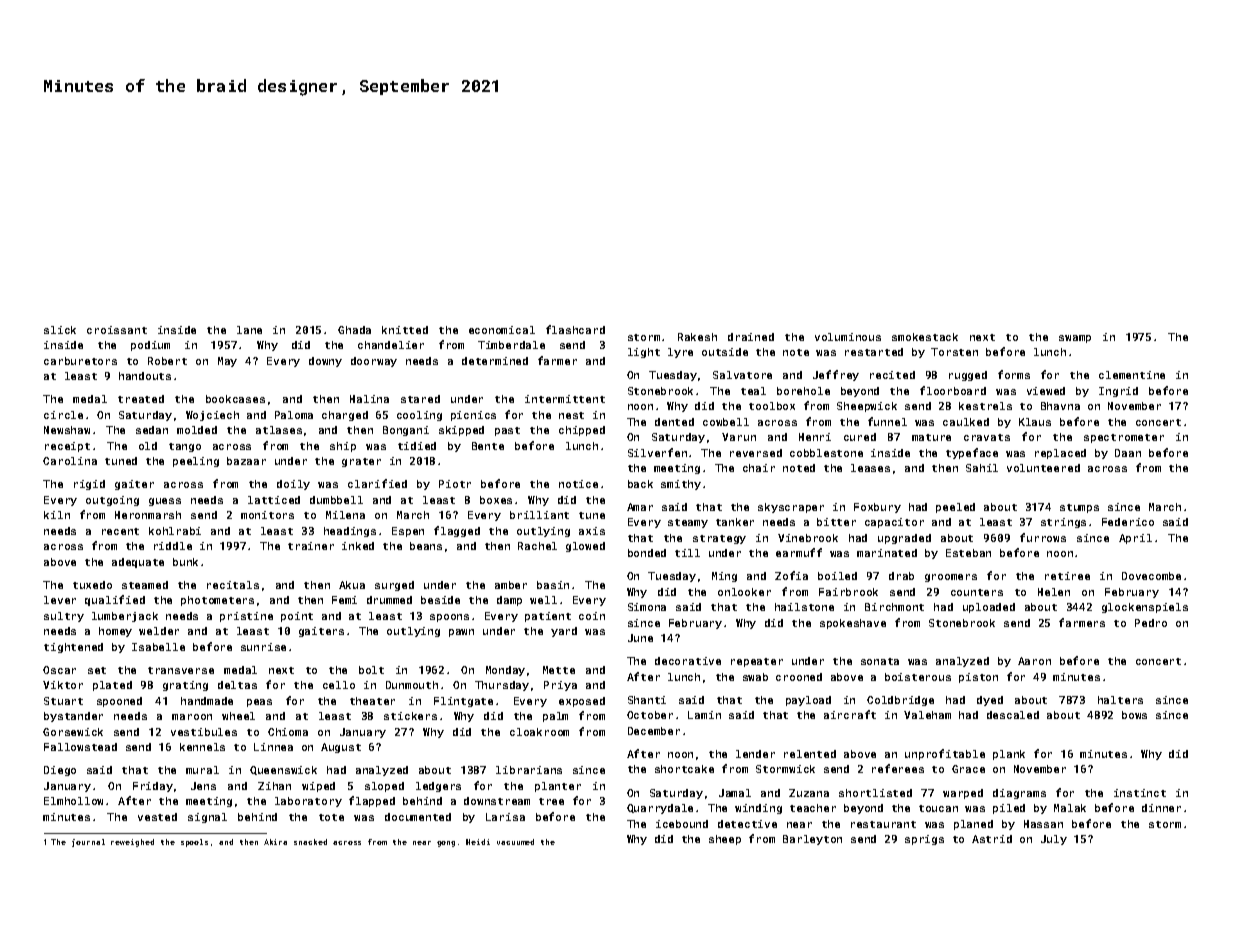 The image size is (1233, 952). What do you see at coordinates (582, 431) in the screenshot?
I see `chipped` at bounding box center [582, 431].
